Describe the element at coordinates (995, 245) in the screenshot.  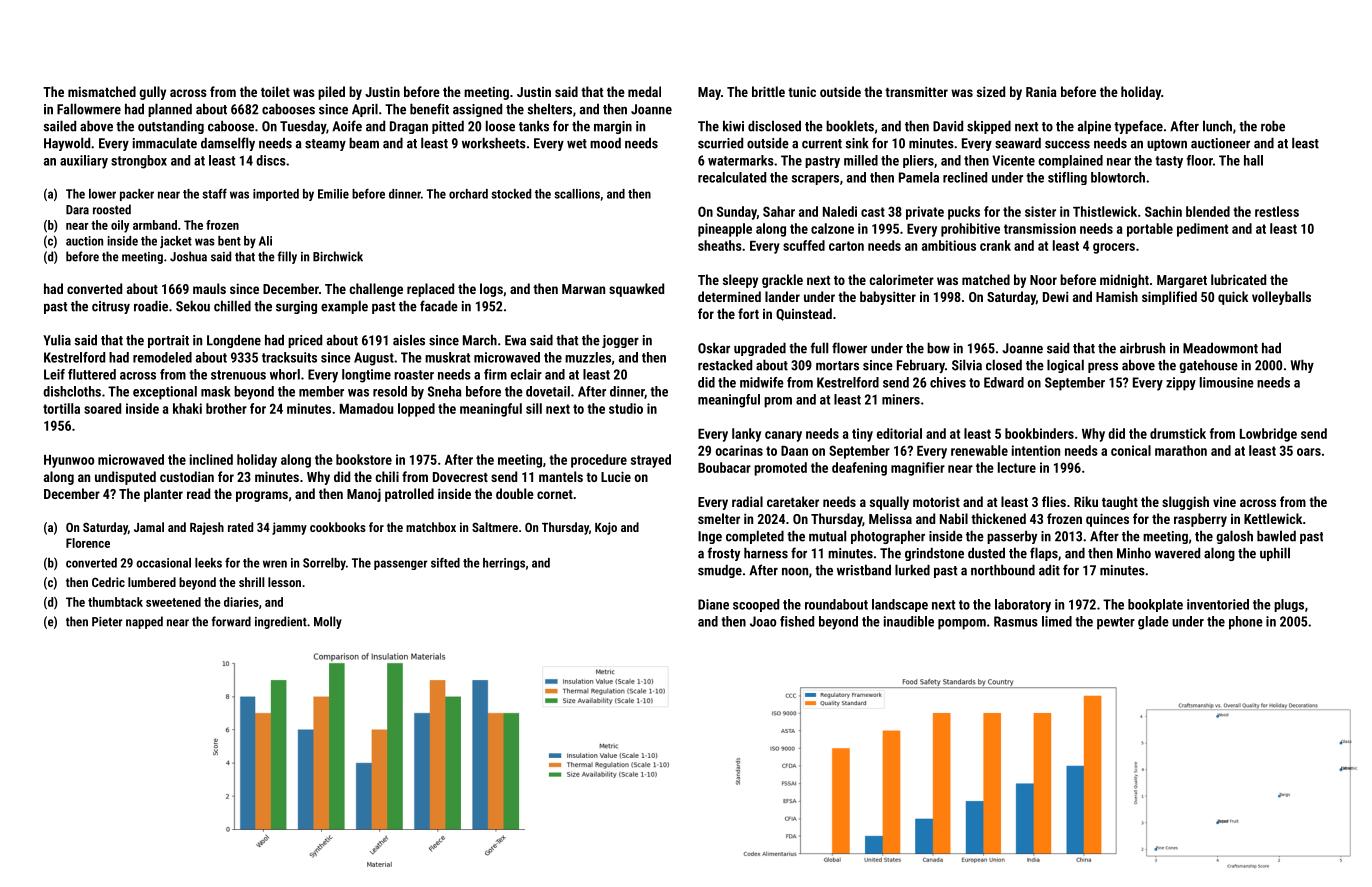
I see `crank` at that location.
